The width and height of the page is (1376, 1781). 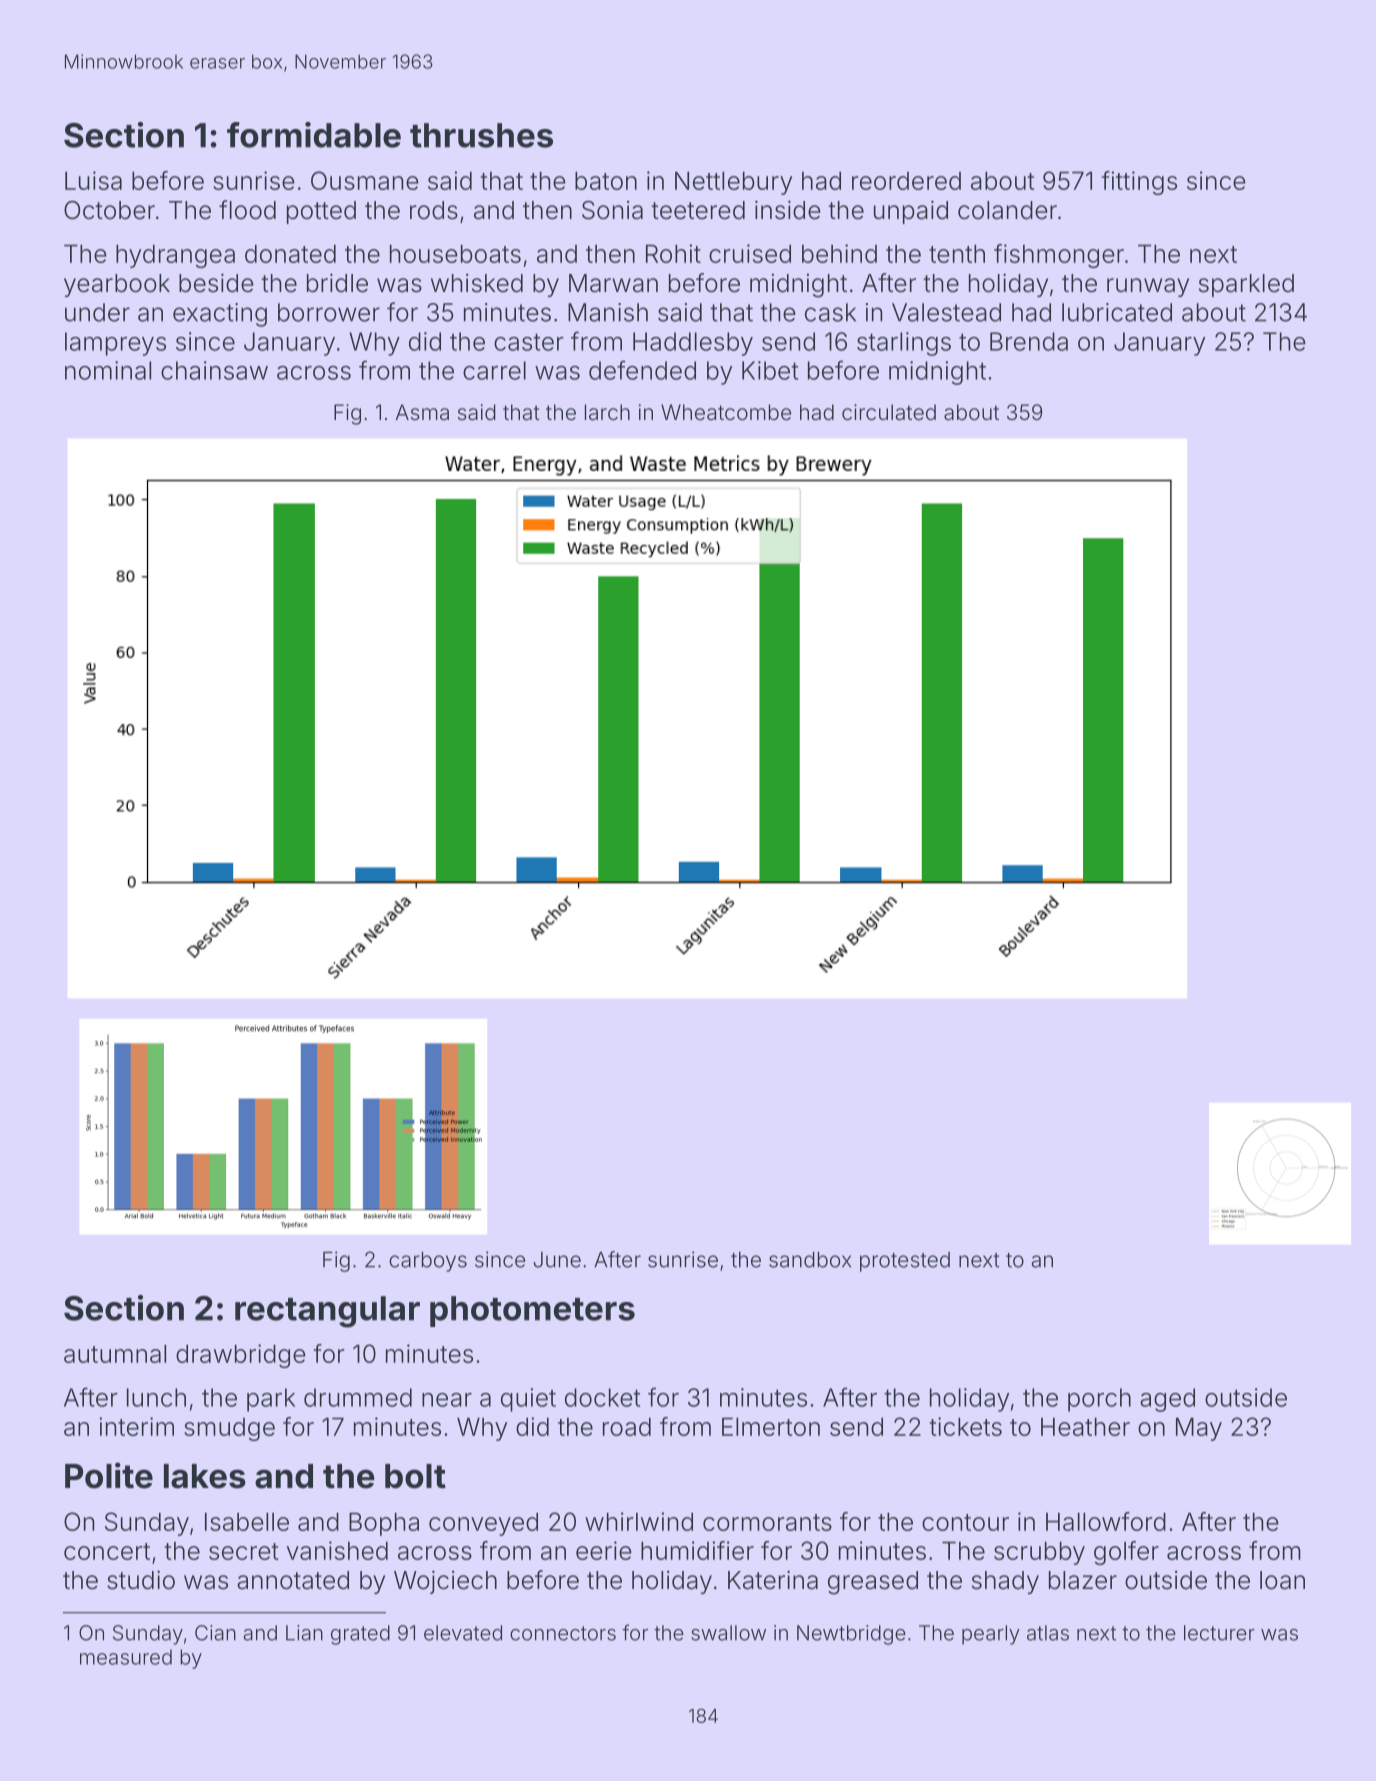 What do you see at coordinates (107, 1551) in the page?
I see `concert` at bounding box center [107, 1551].
